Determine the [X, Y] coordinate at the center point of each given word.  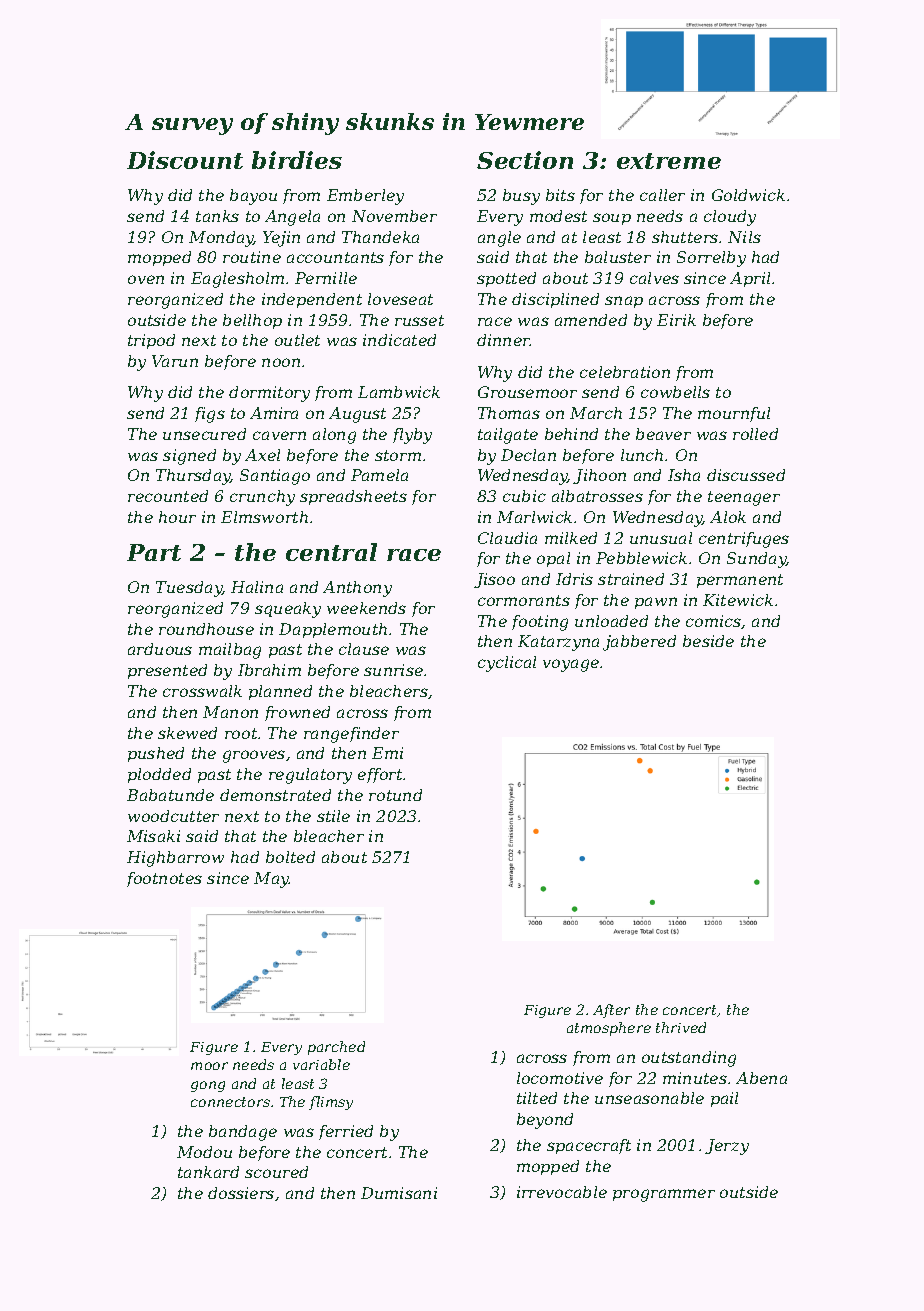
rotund [395, 795]
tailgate [508, 436]
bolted [290, 857]
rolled [755, 434]
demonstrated [275, 795]
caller [662, 195]
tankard [208, 1172]
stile [333, 816]
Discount [185, 160]
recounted [168, 496]
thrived [681, 1027]
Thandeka [380, 237]
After [611, 1011]
